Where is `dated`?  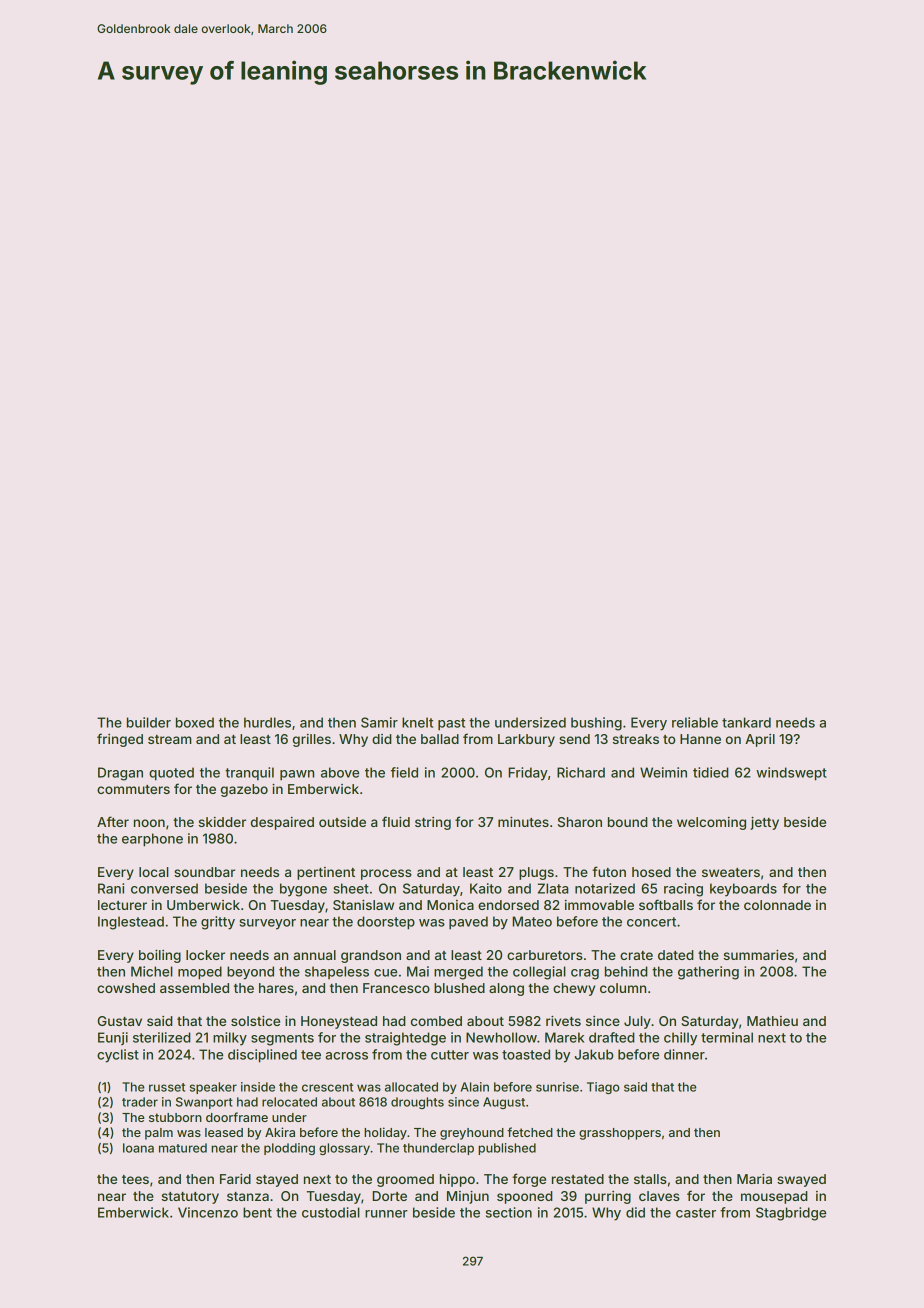 dated is located at coordinates (676, 955).
